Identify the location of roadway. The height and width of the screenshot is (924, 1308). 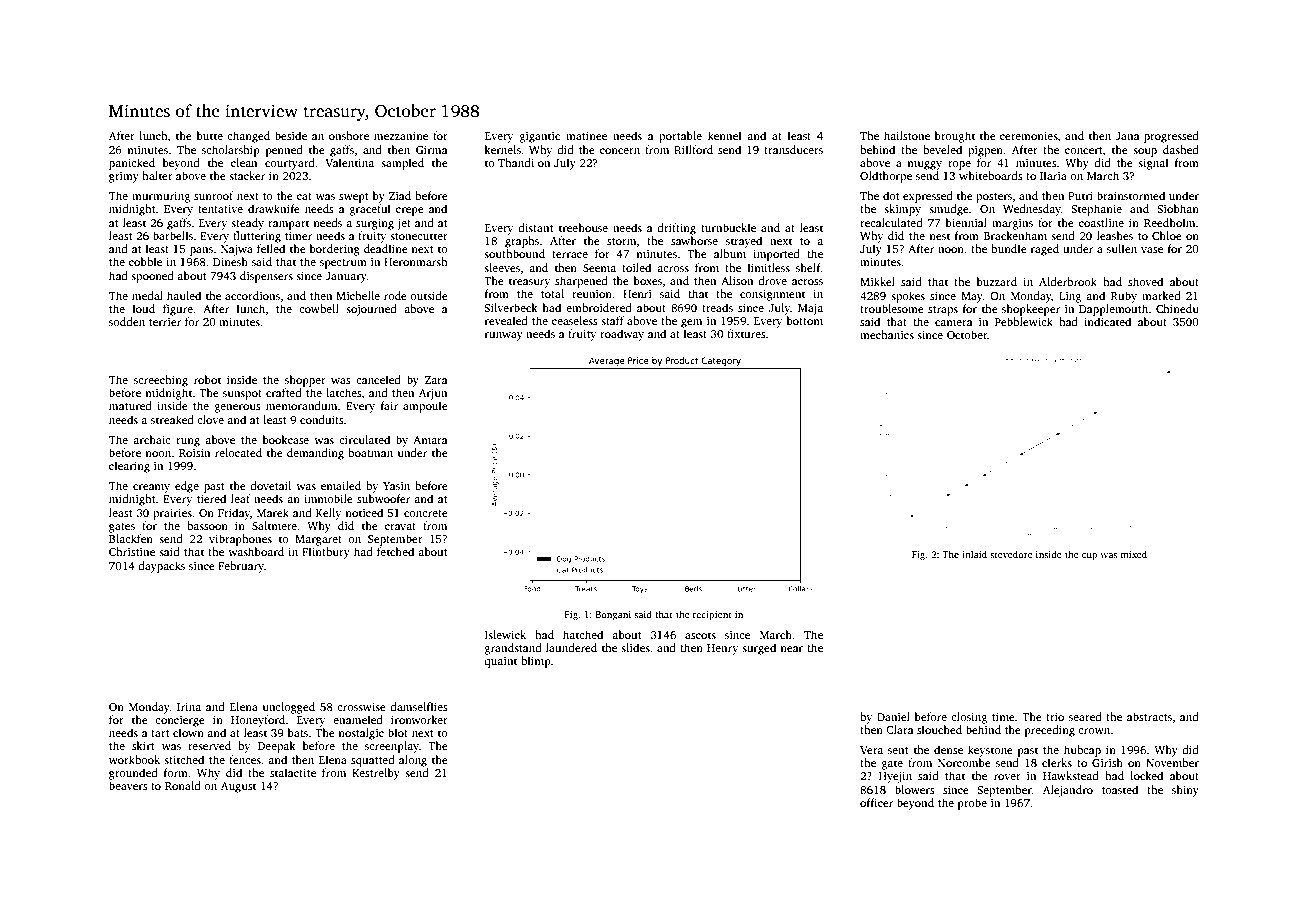
(622, 335).
